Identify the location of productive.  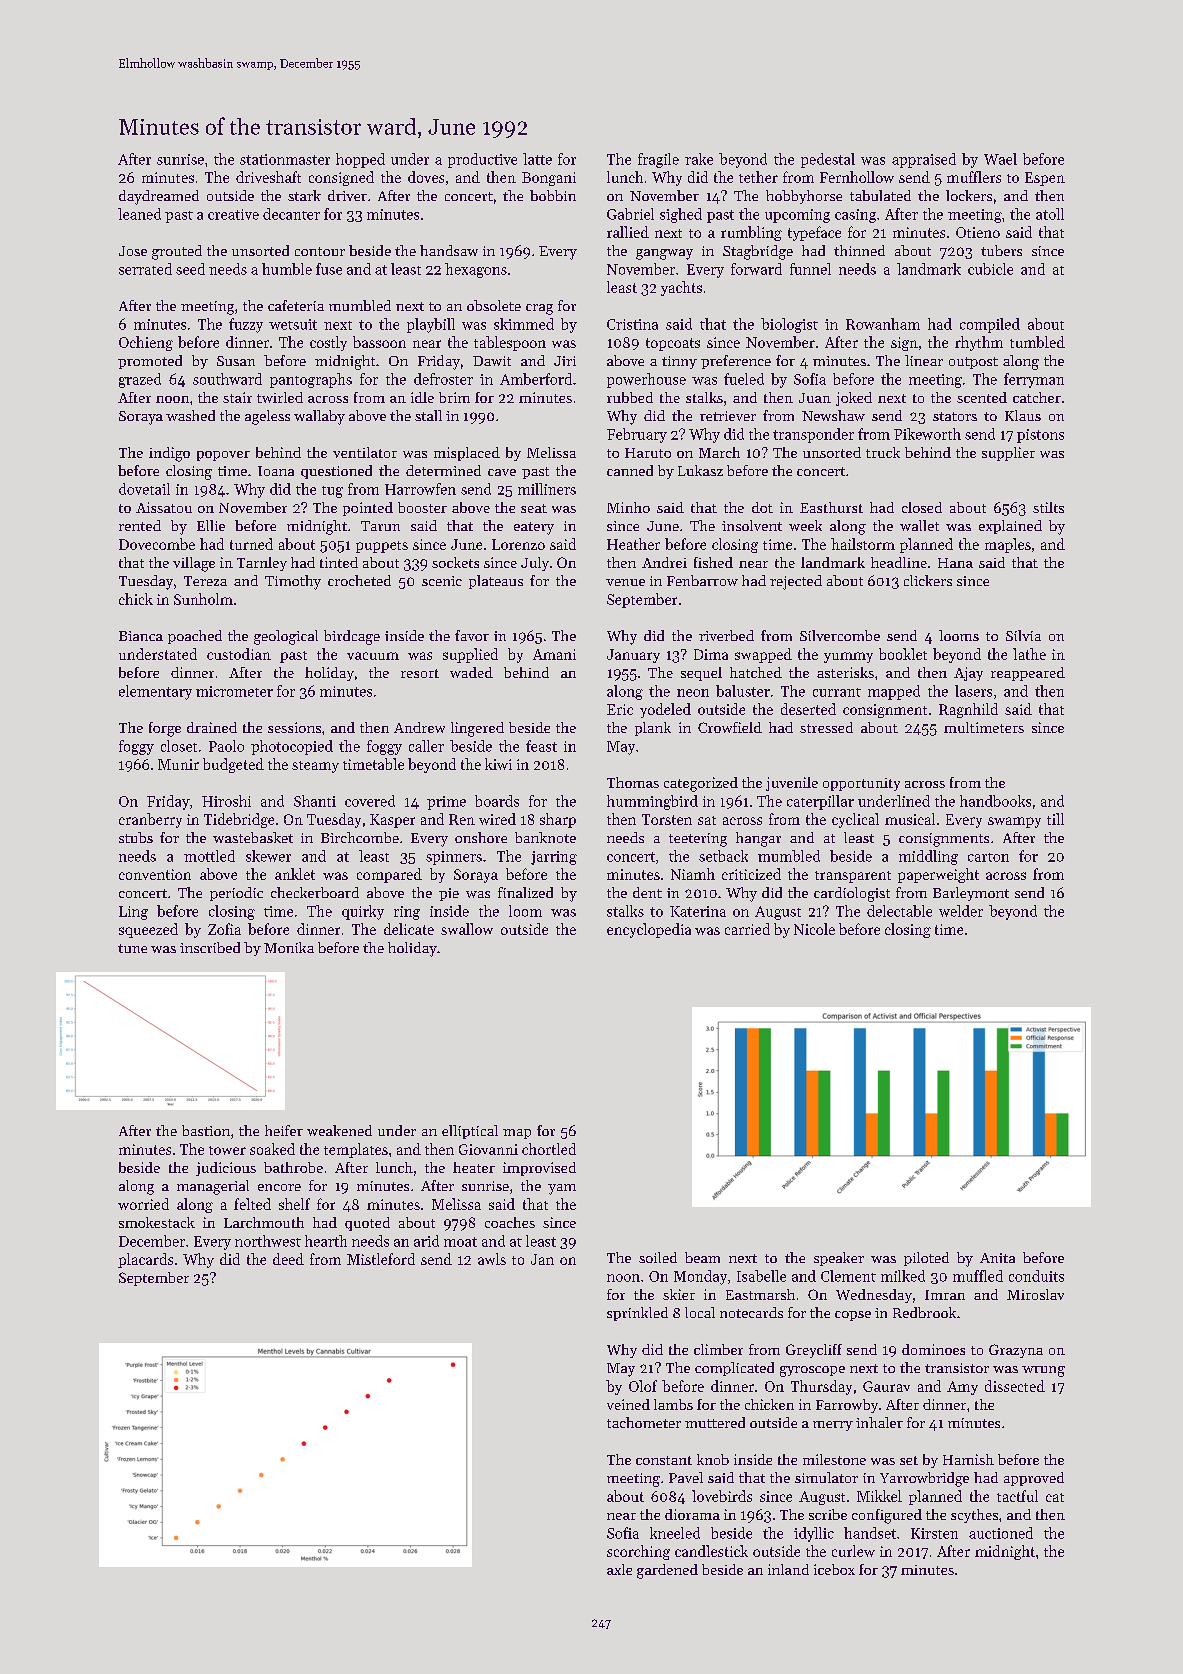
(482, 160).
